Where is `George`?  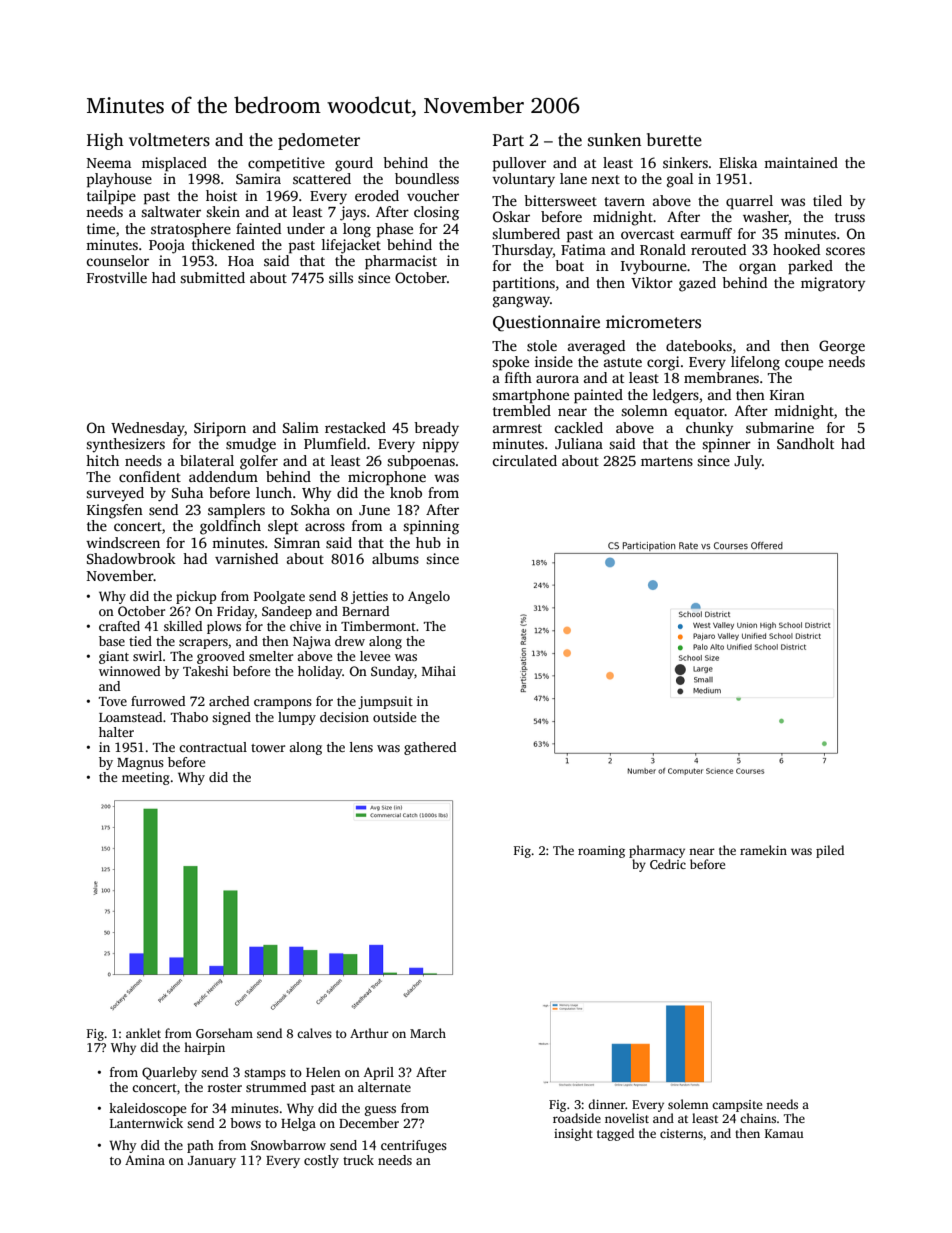 George is located at coordinates (842, 347).
